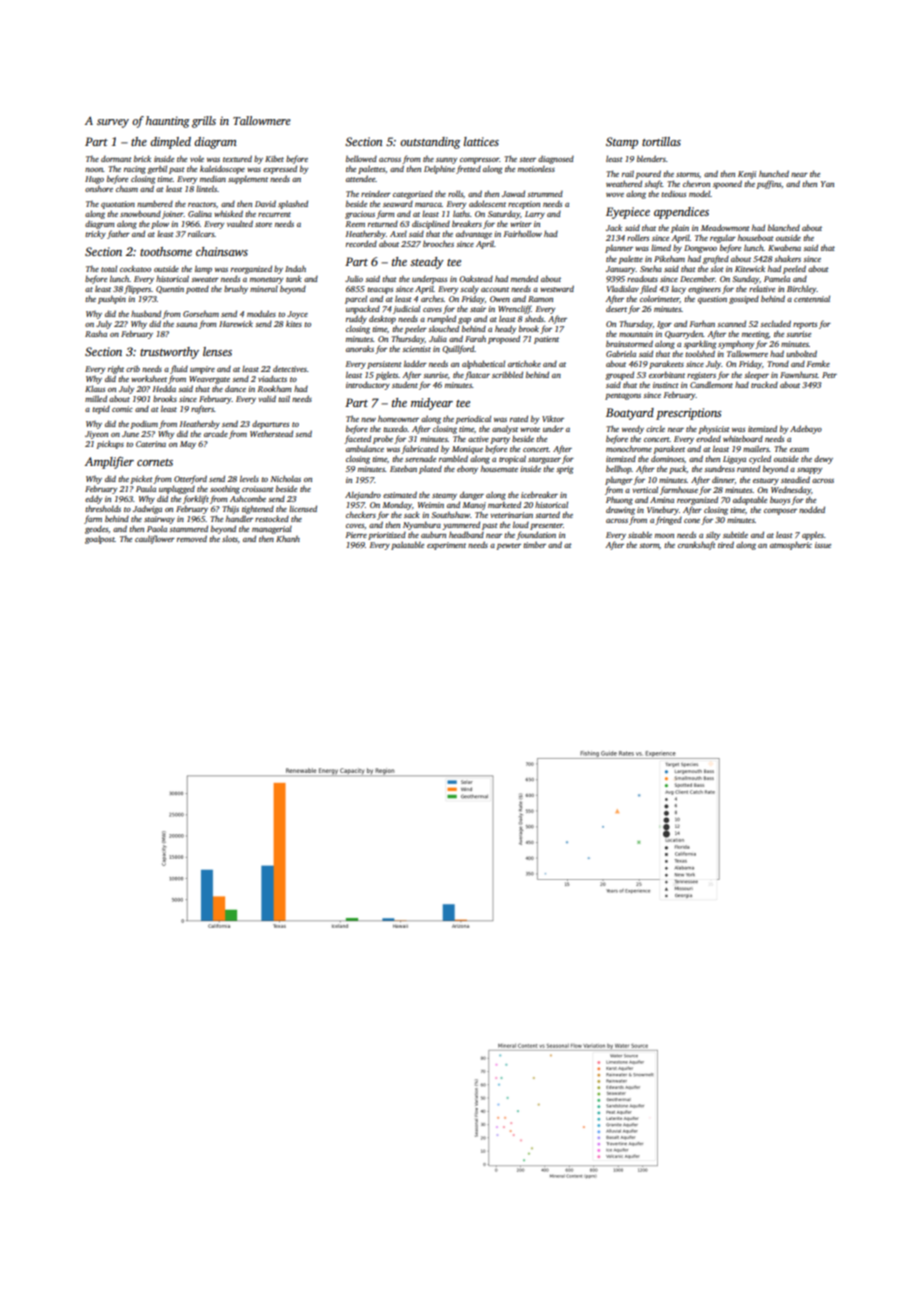 This page has height=1308, width=924. Describe the element at coordinates (135, 269) in the page. I see `cockatoo` at that location.
